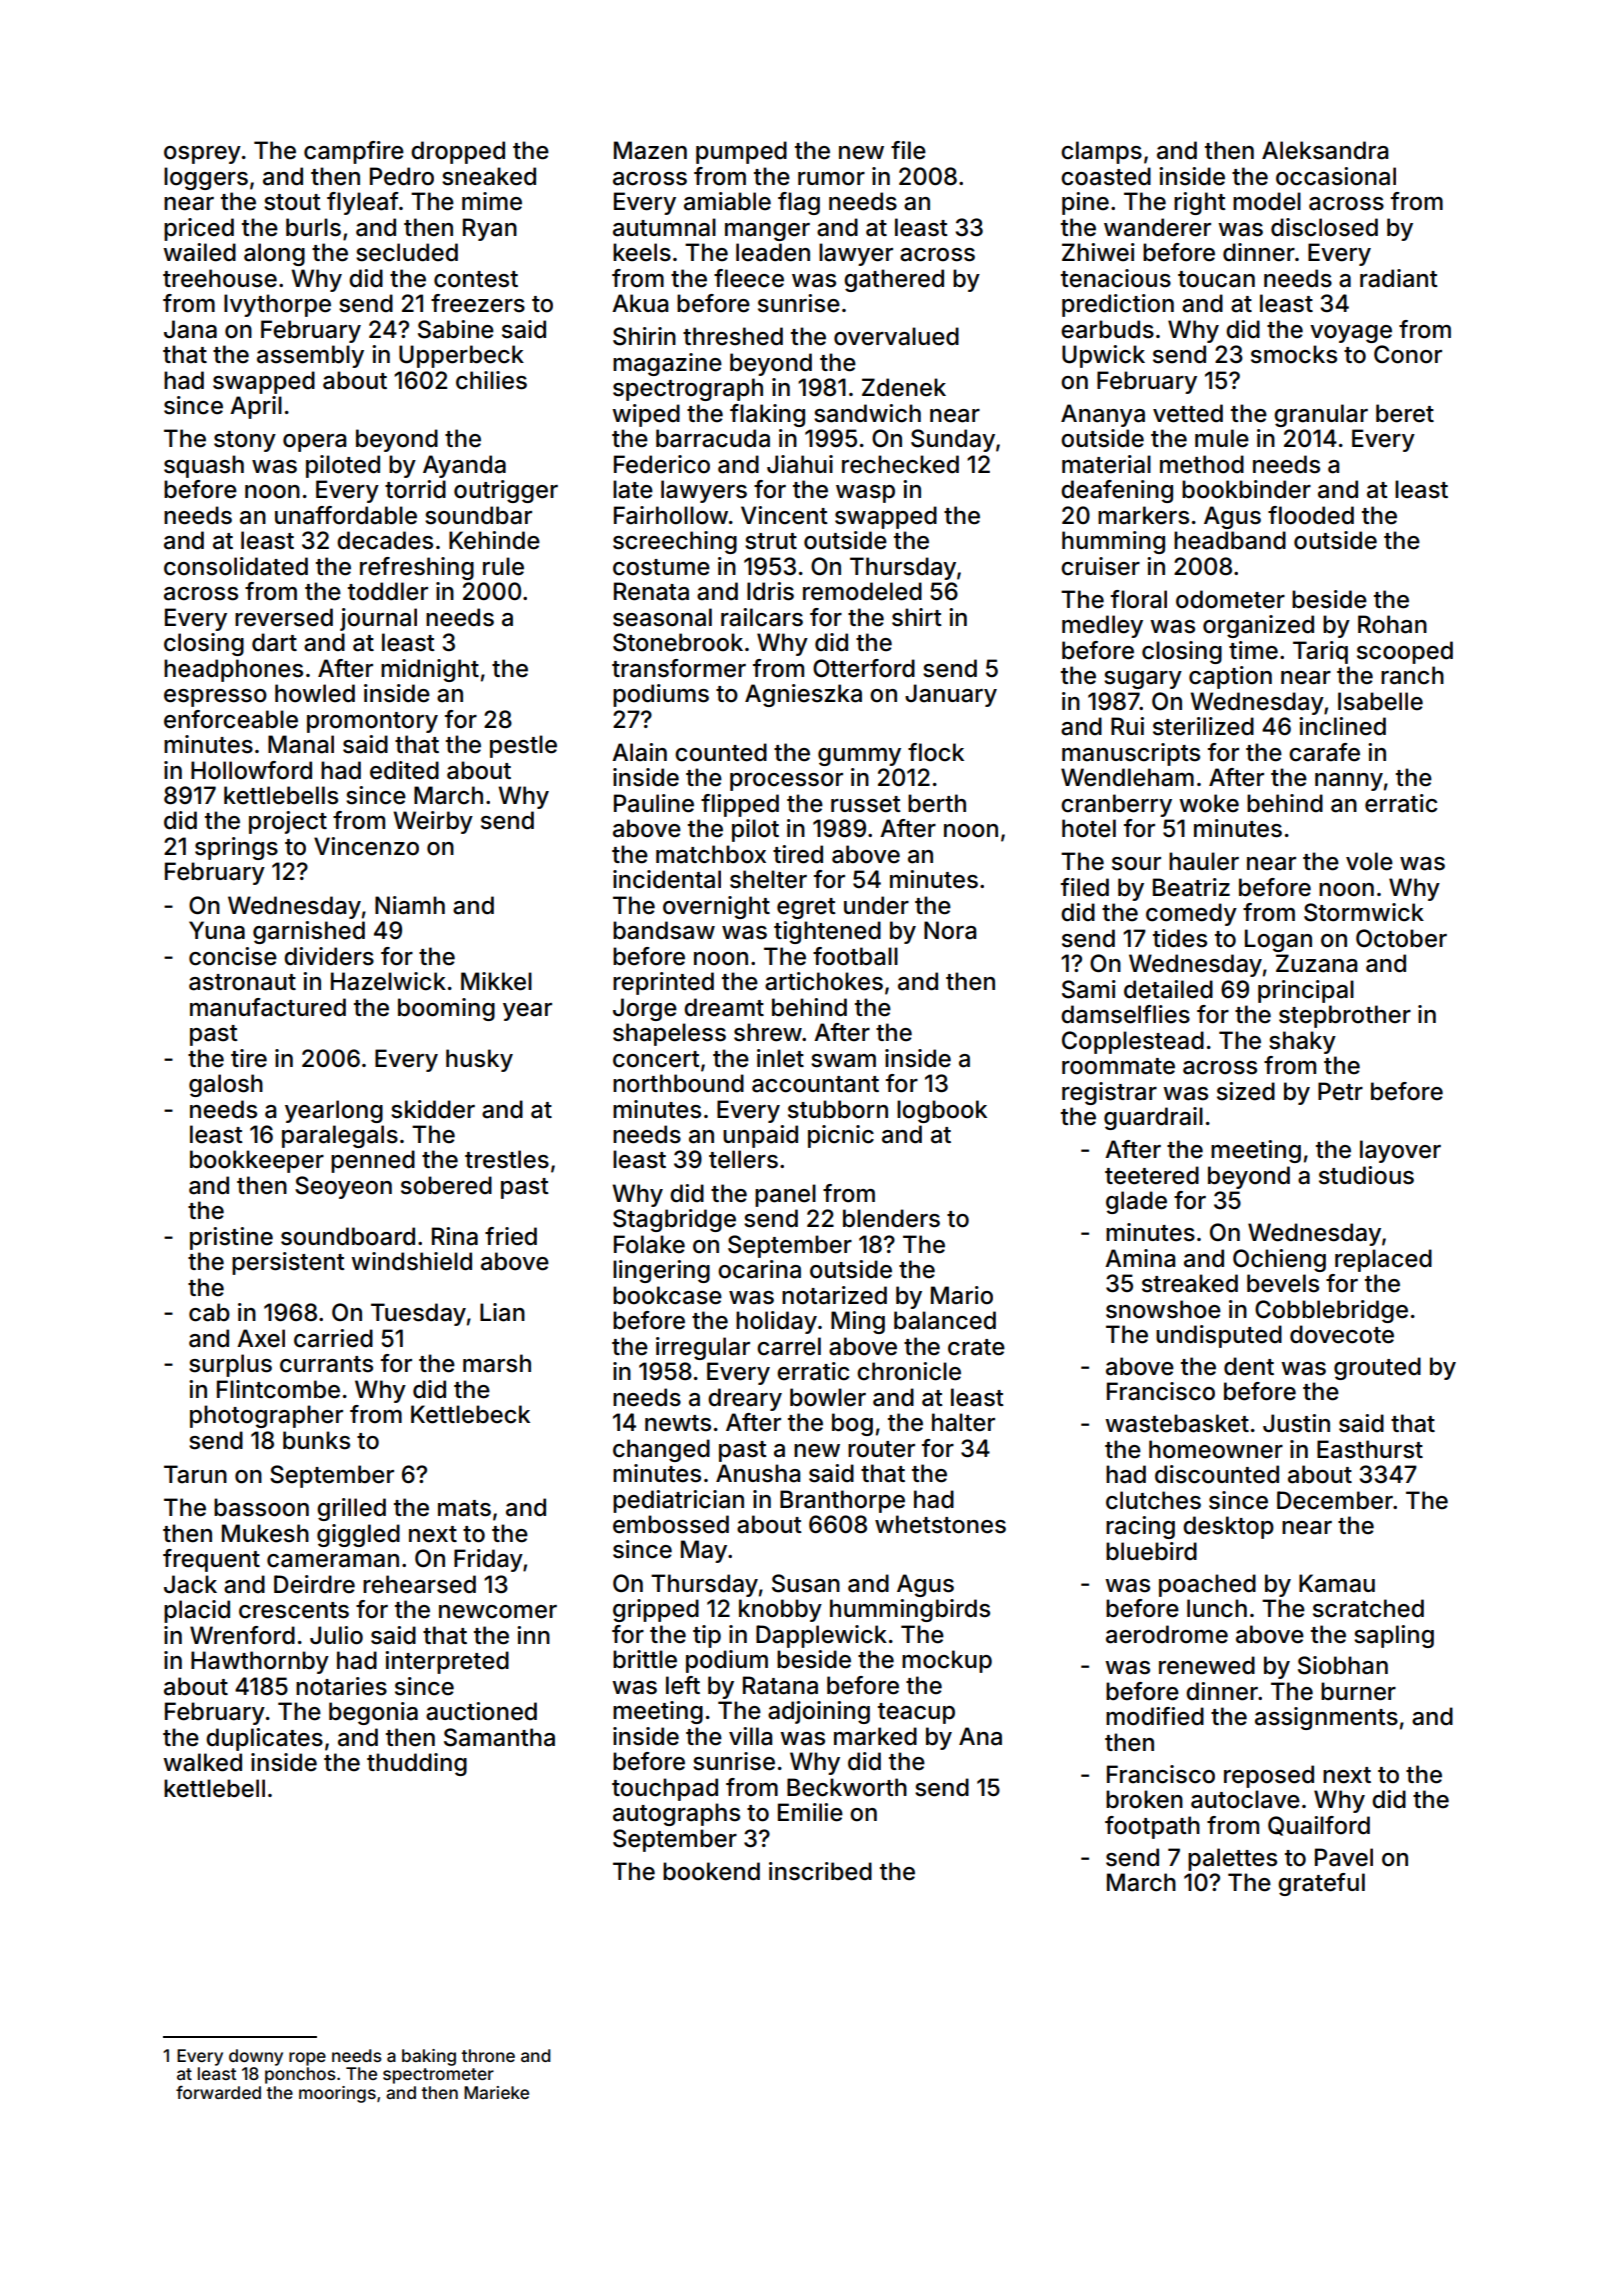 The width and height of the page is (1620, 2292). I want to click on rumor, so click(831, 179).
